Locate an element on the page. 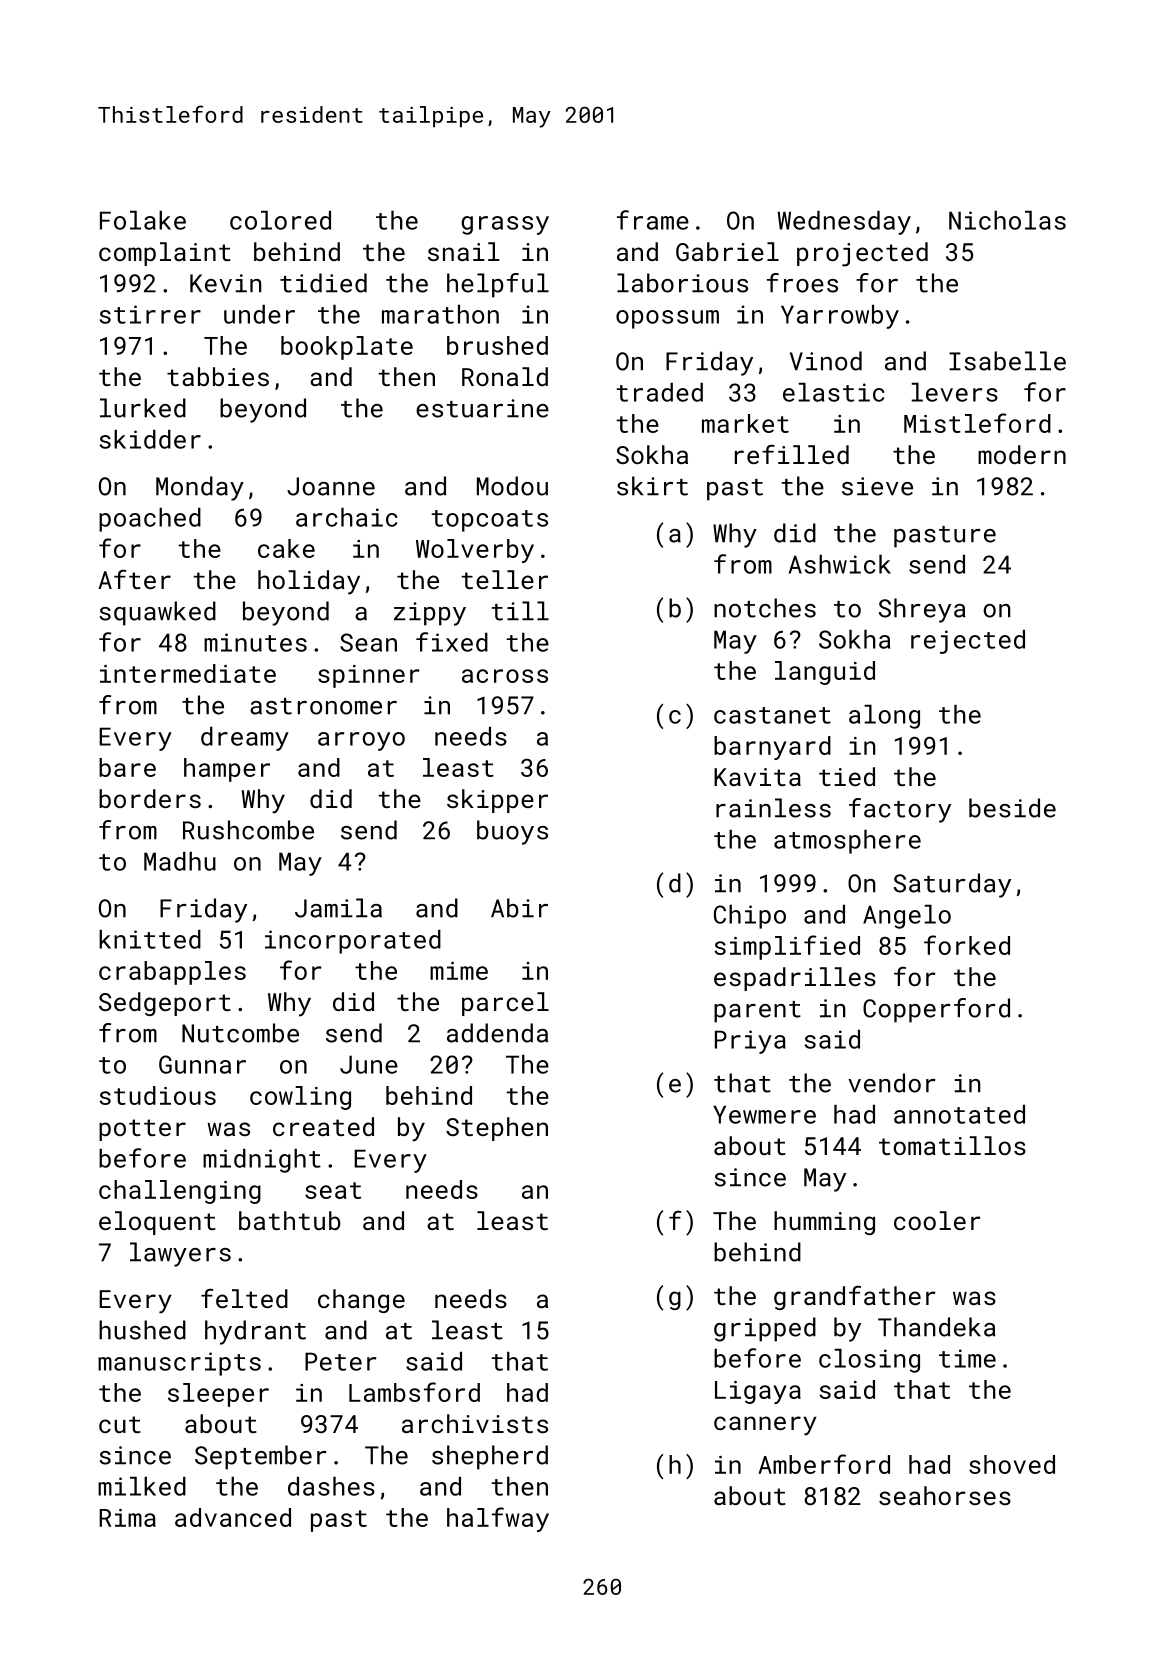  halfway is located at coordinates (498, 1519).
